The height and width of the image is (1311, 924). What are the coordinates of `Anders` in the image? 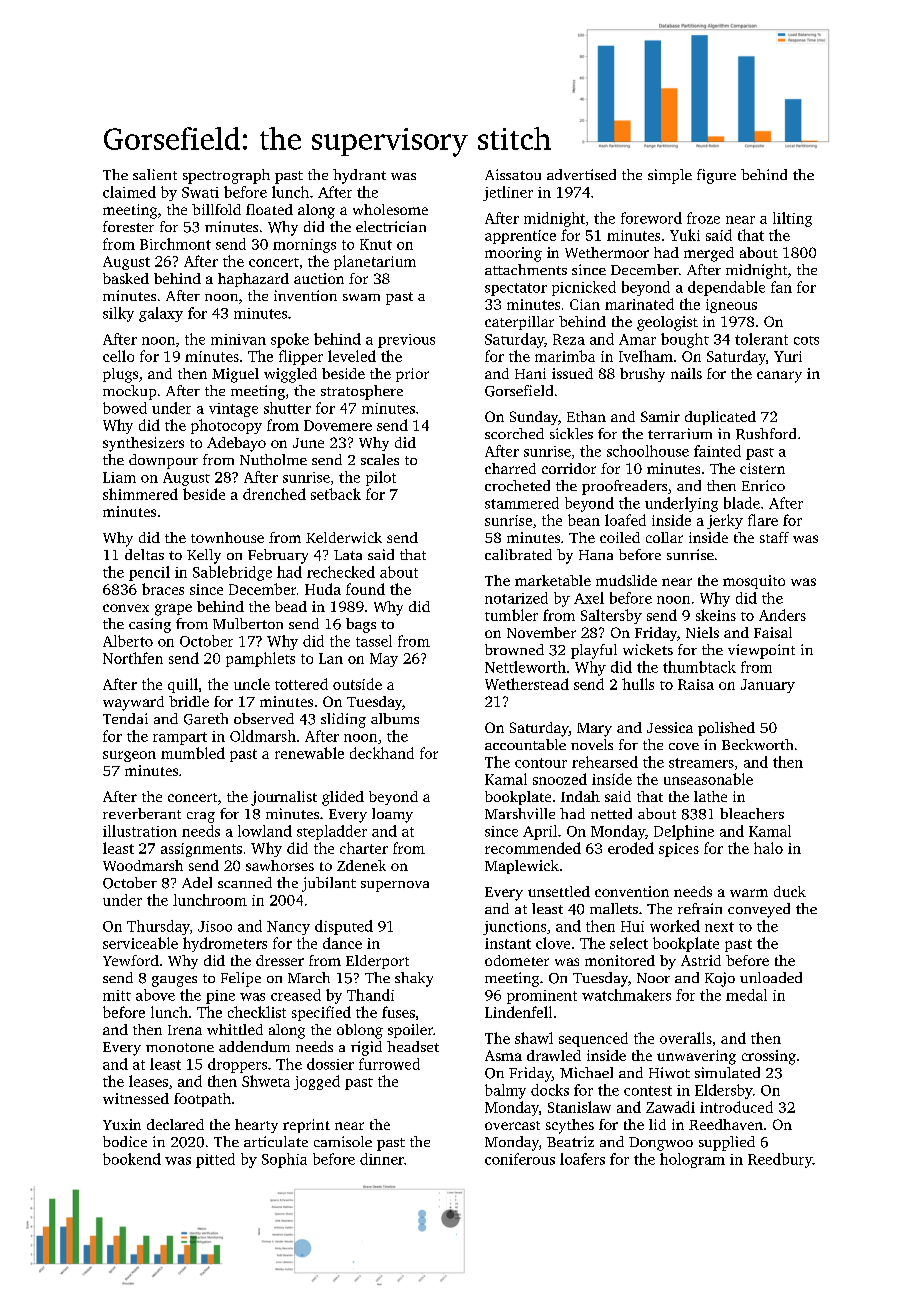 It's located at (782, 615).
